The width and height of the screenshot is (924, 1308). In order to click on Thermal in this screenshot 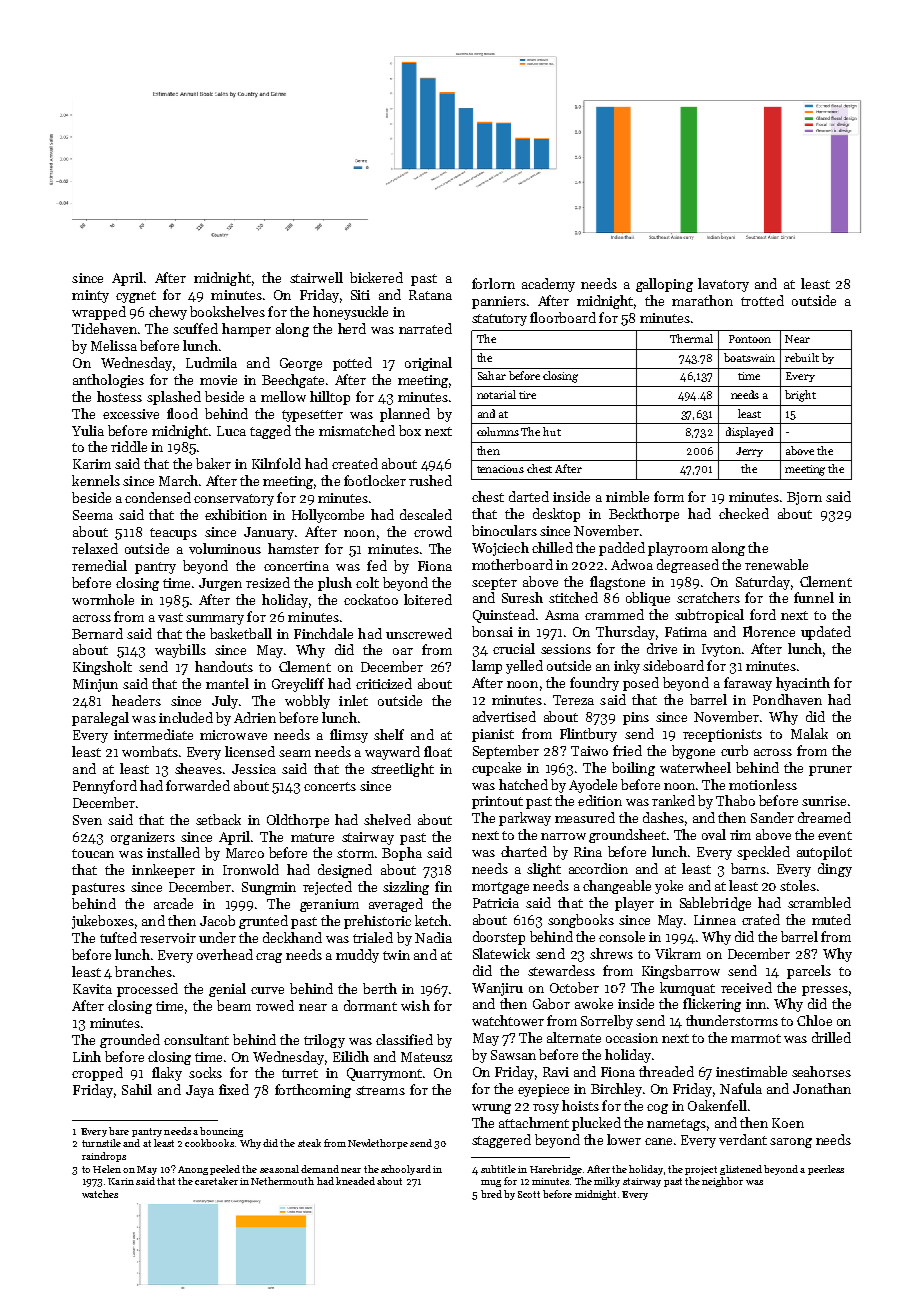, I will do `click(691, 338)`.
